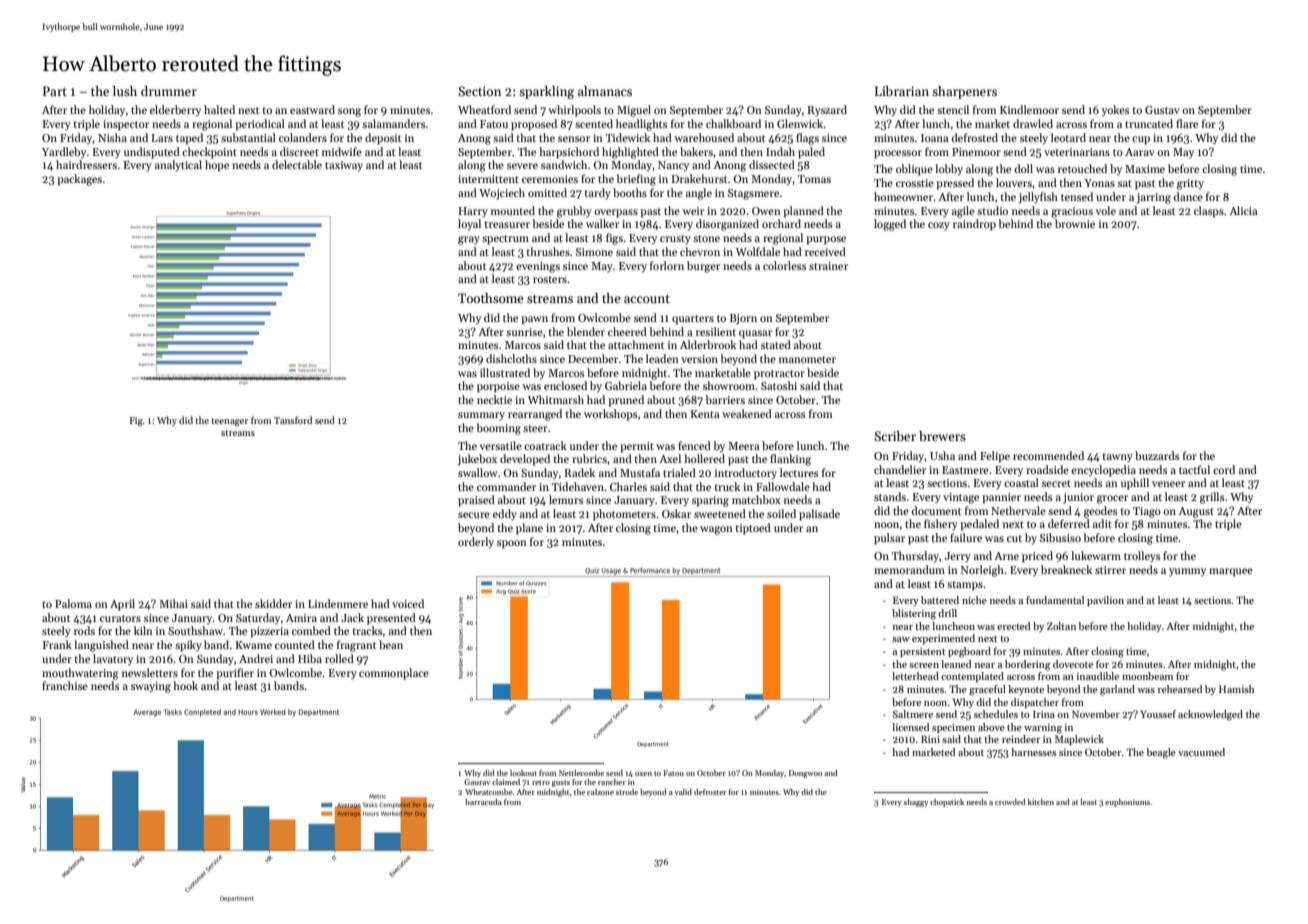  I want to click on Toothsome, so click(491, 298).
